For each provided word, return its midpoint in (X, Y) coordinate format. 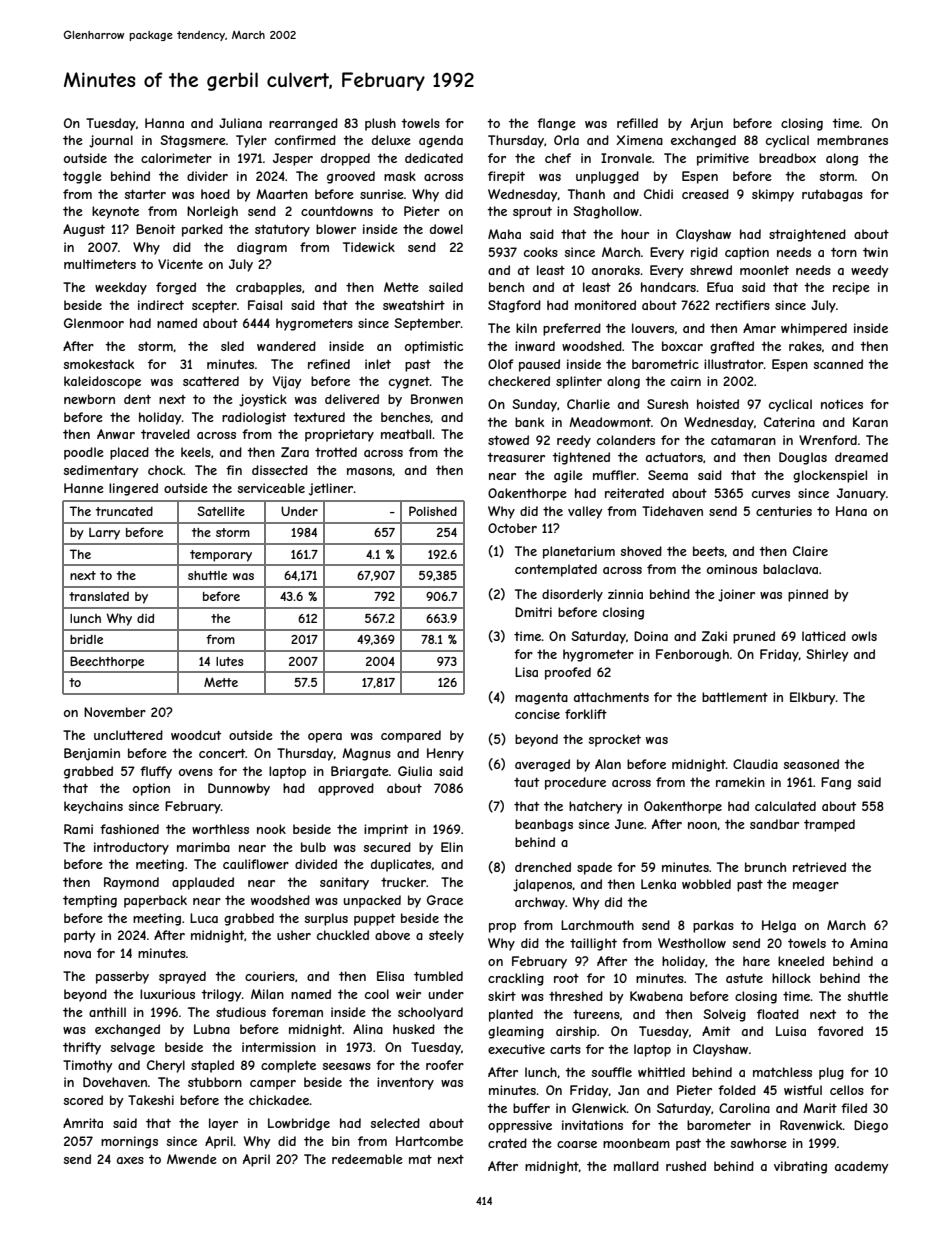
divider (207, 176)
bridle (86, 639)
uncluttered (128, 735)
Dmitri (533, 612)
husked (414, 1029)
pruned (754, 637)
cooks (541, 252)
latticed (824, 636)
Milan (267, 994)
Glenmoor (94, 323)
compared (411, 736)
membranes (852, 140)
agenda (441, 141)
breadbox (787, 158)
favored (840, 1031)
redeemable (367, 1159)
